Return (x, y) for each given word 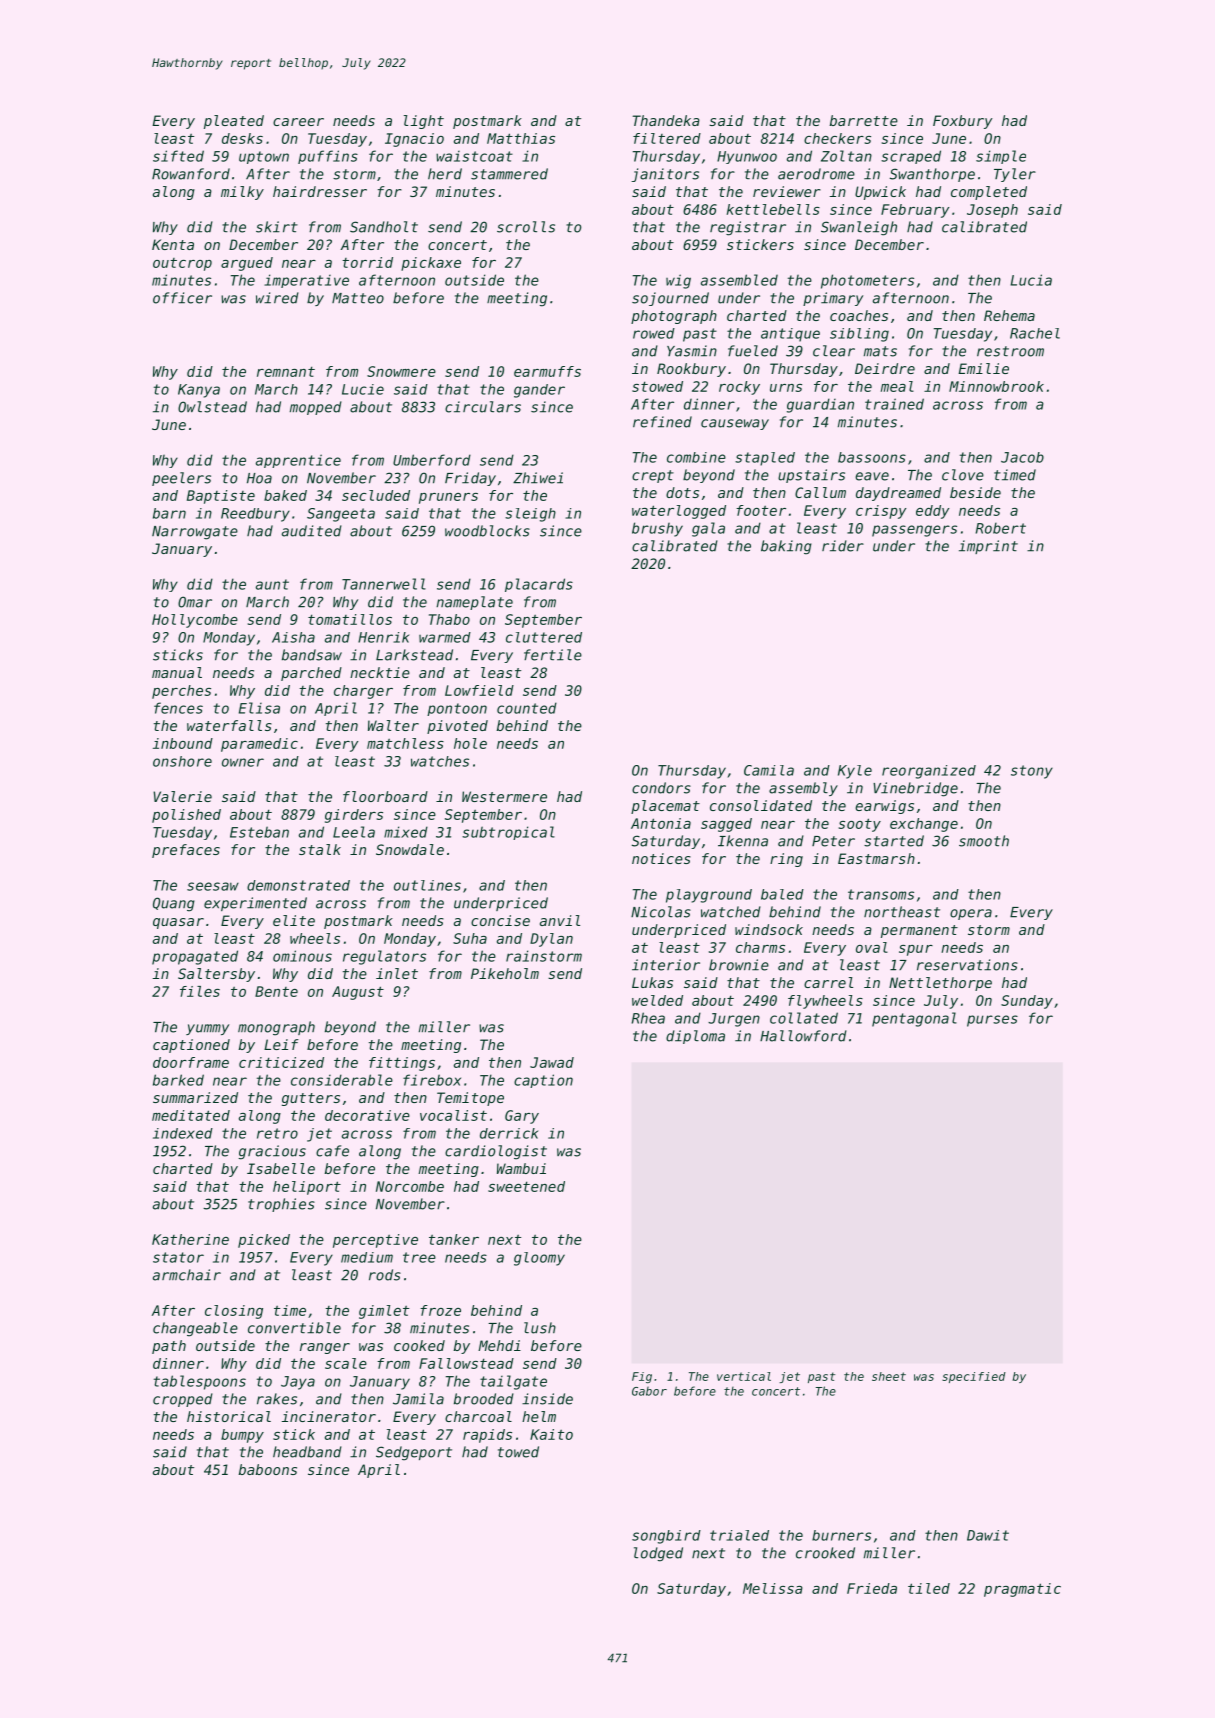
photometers (867, 281)
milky (242, 193)
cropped (183, 1400)
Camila (769, 770)
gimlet (384, 1312)
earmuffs (547, 371)
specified (974, 1377)
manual (177, 672)
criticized (281, 1062)
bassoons (872, 457)
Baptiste (221, 497)
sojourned (670, 299)
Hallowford (803, 1036)
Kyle (855, 772)
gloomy (539, 1259)
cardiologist (496, 1152)
